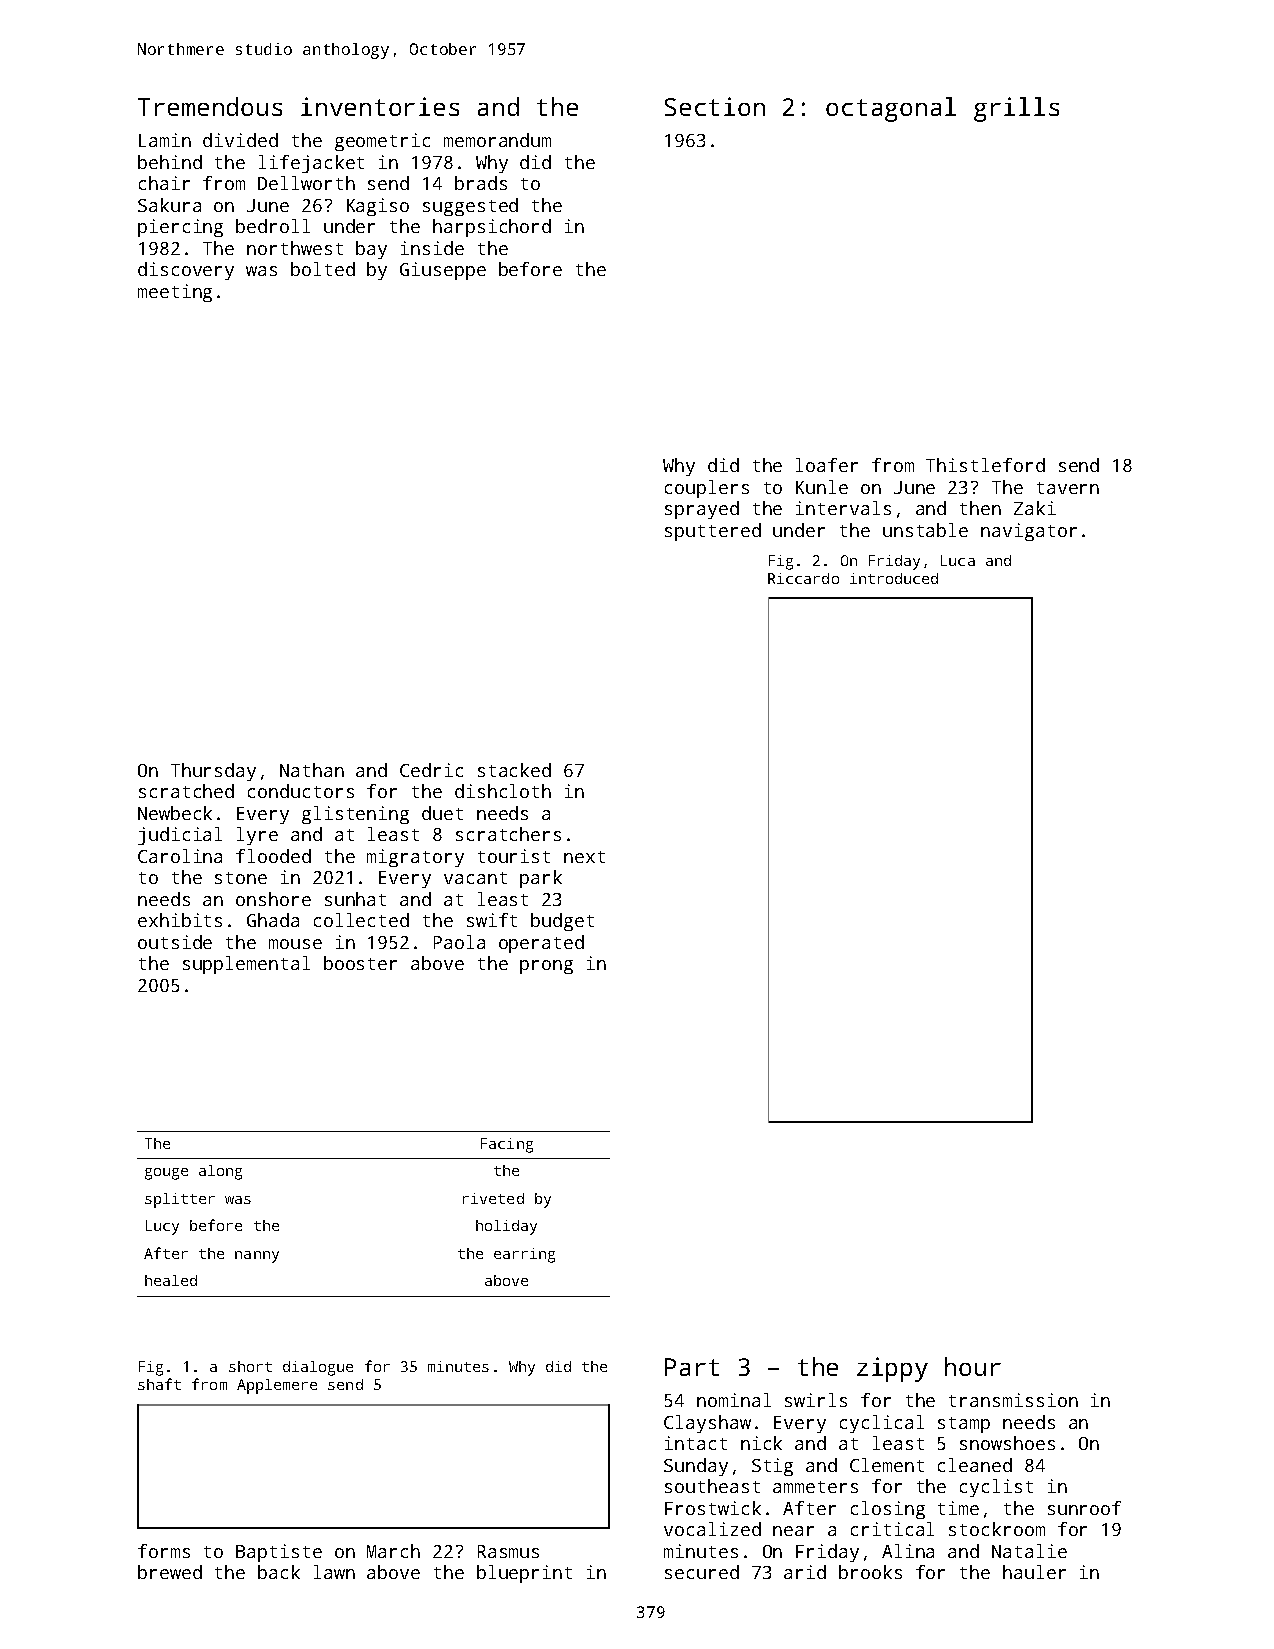 The height and width of the page is (1649, 1274). What do you see at coordinates (497, 140) in the page?
I see `memorandum` at bounding box center [497, 140].
